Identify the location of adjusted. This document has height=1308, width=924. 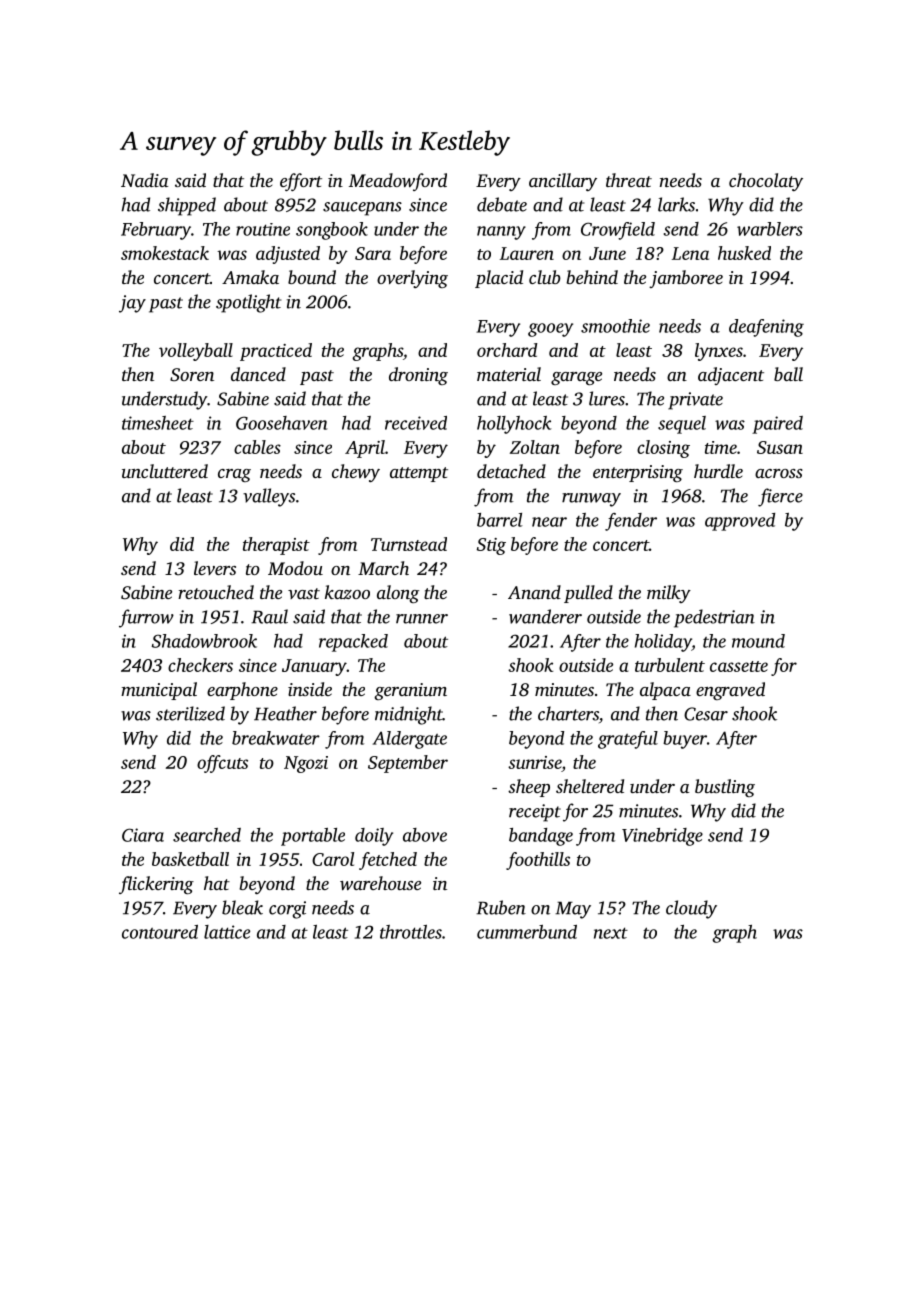
(288, 255).
